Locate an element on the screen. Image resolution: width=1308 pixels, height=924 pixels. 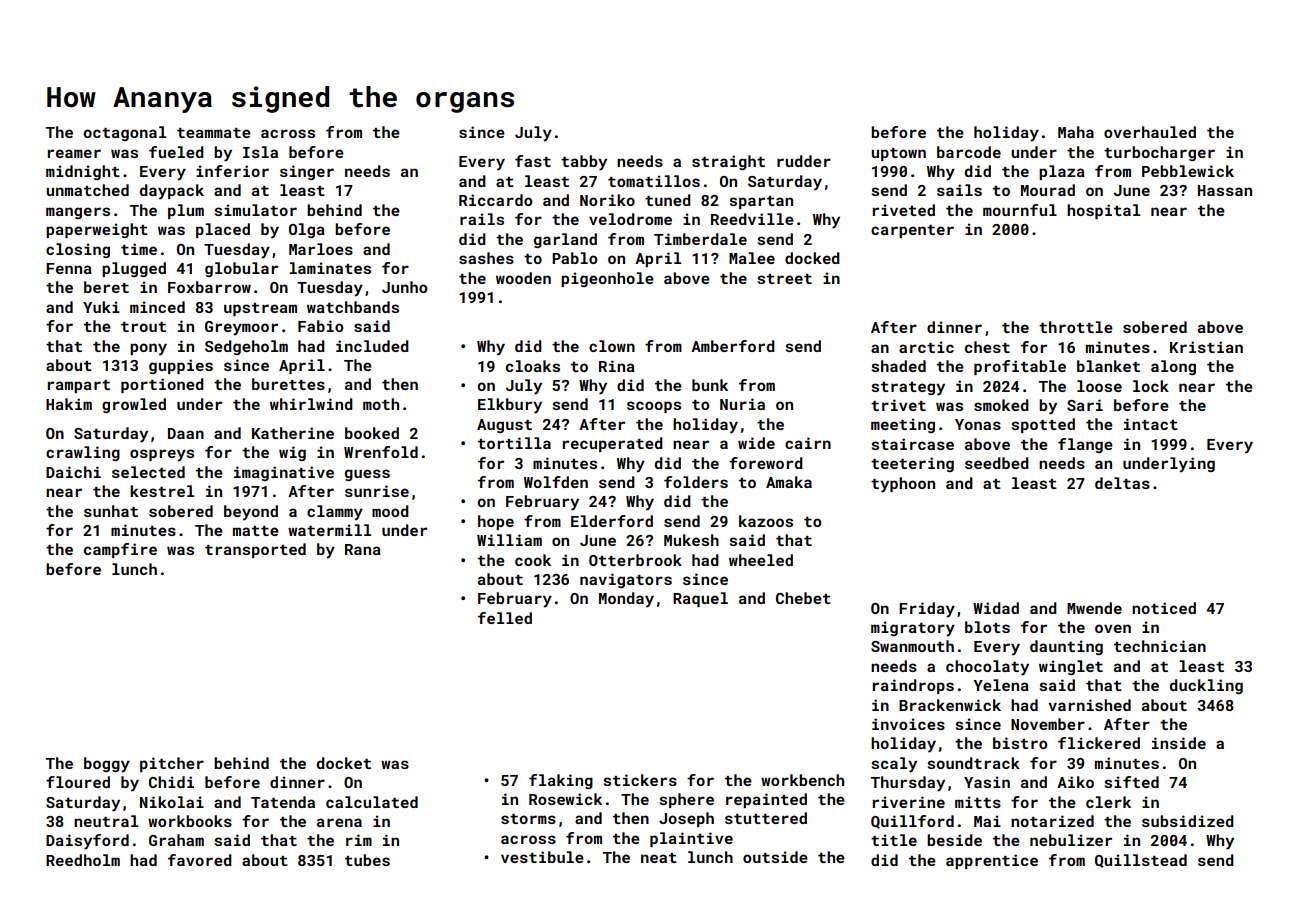
outside is located at coordinates (775, 857).
